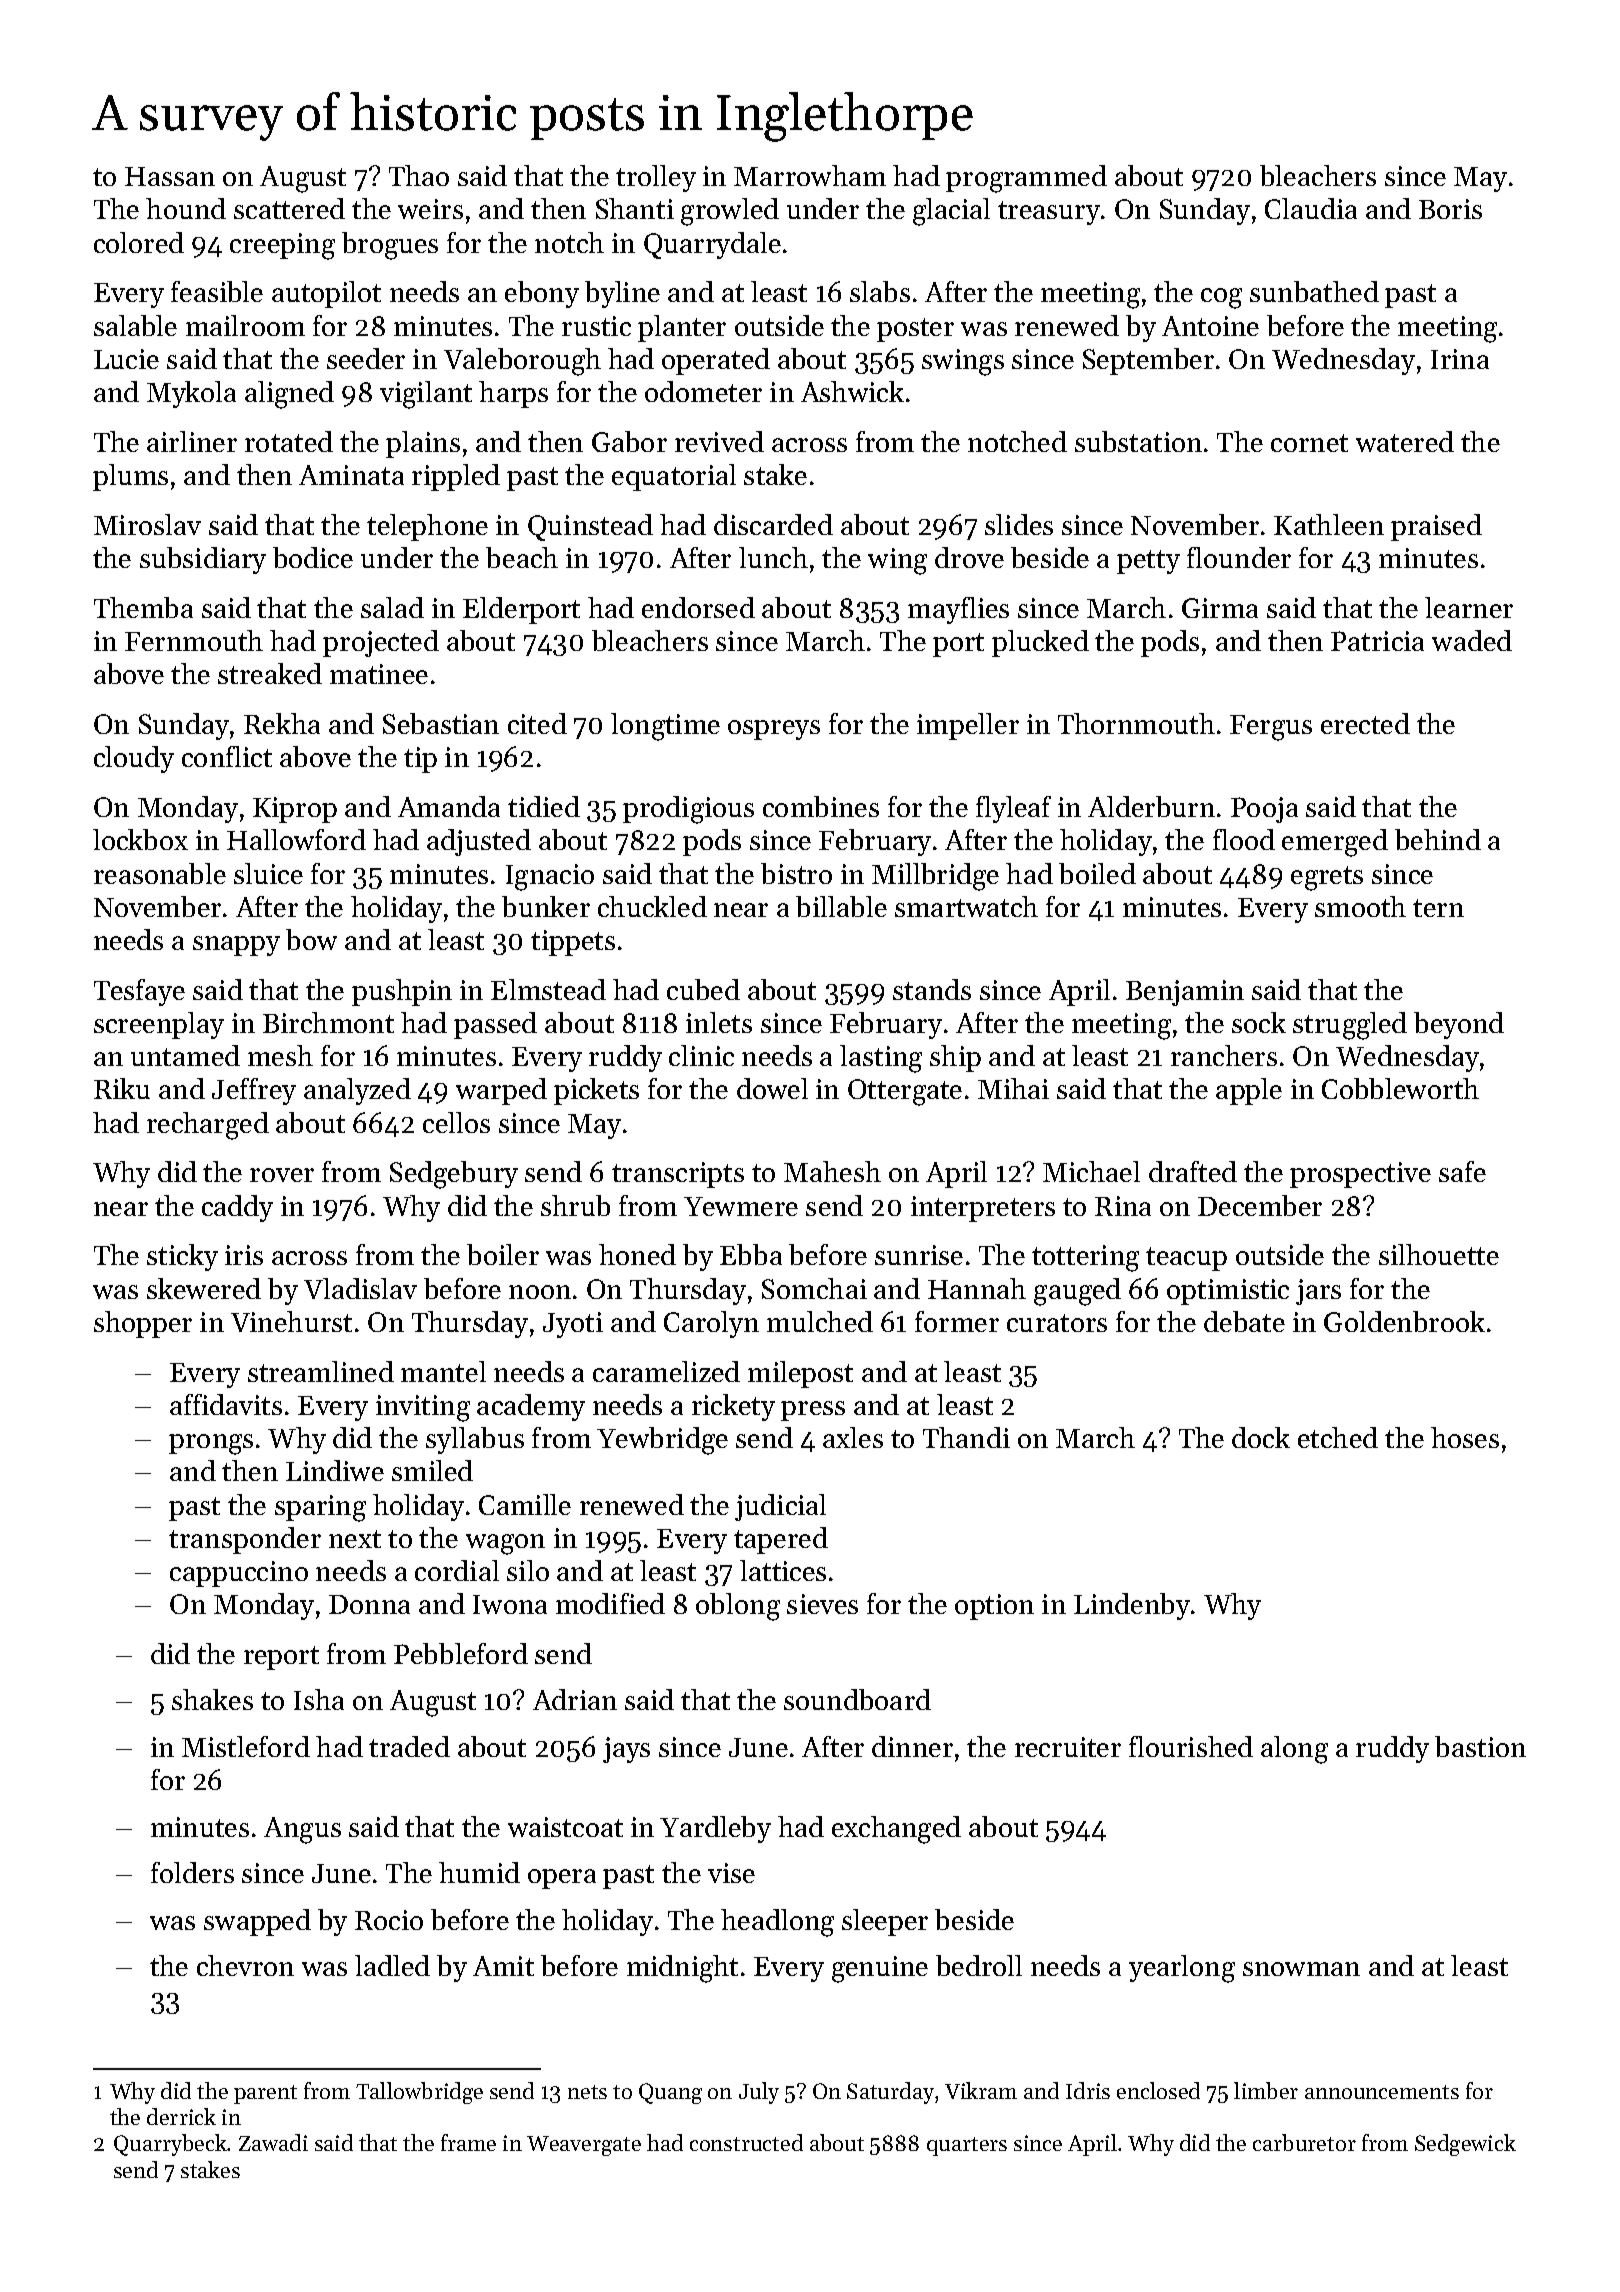  Describe the element at coordinates (1438, 839) in the page. I see `behind` at that location.
